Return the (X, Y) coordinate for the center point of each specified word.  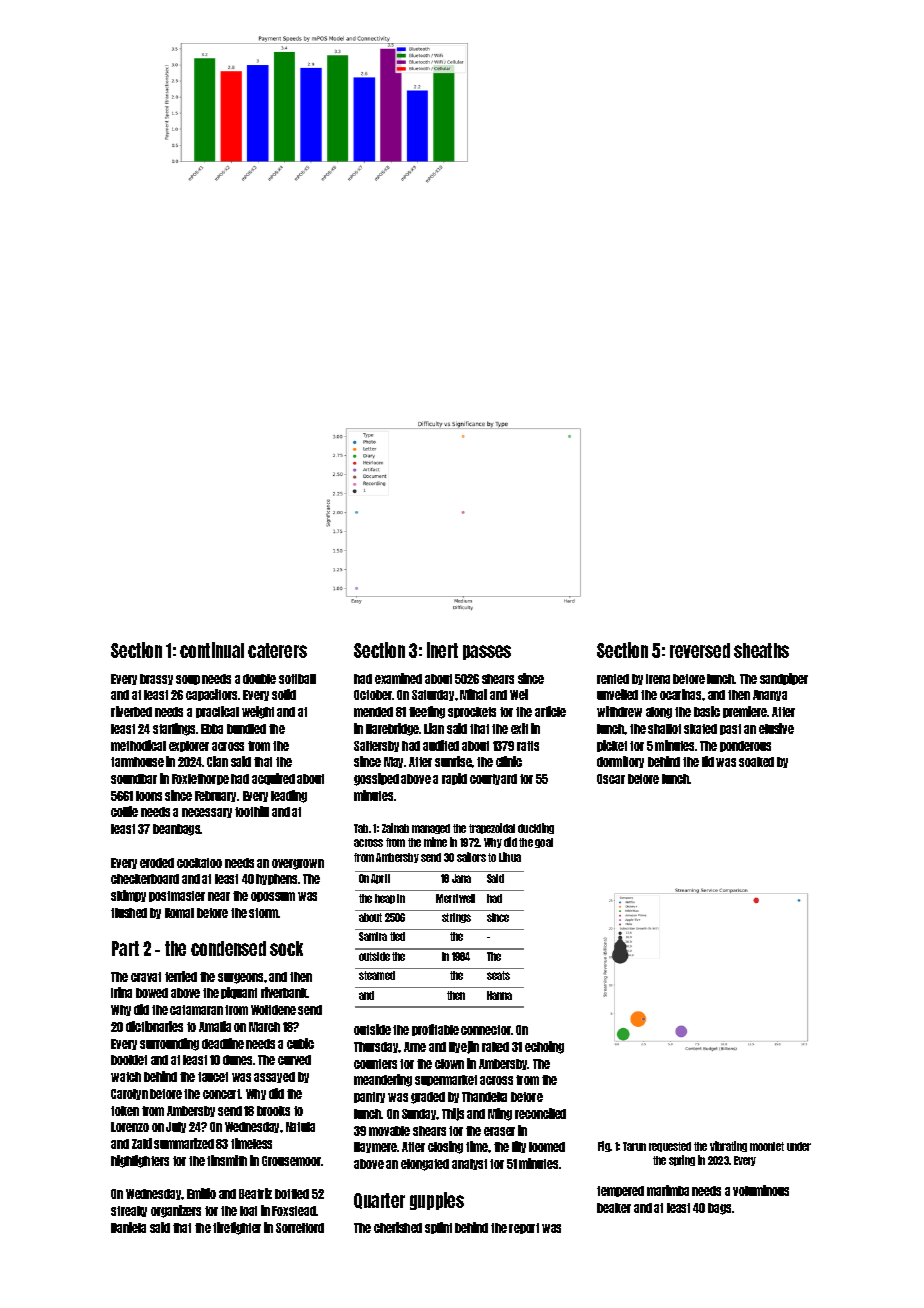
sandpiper (784, 679)
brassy (156, 679)
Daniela (128, 1227)
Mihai (473, 694)
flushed (129, 913)
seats (498, 975)
